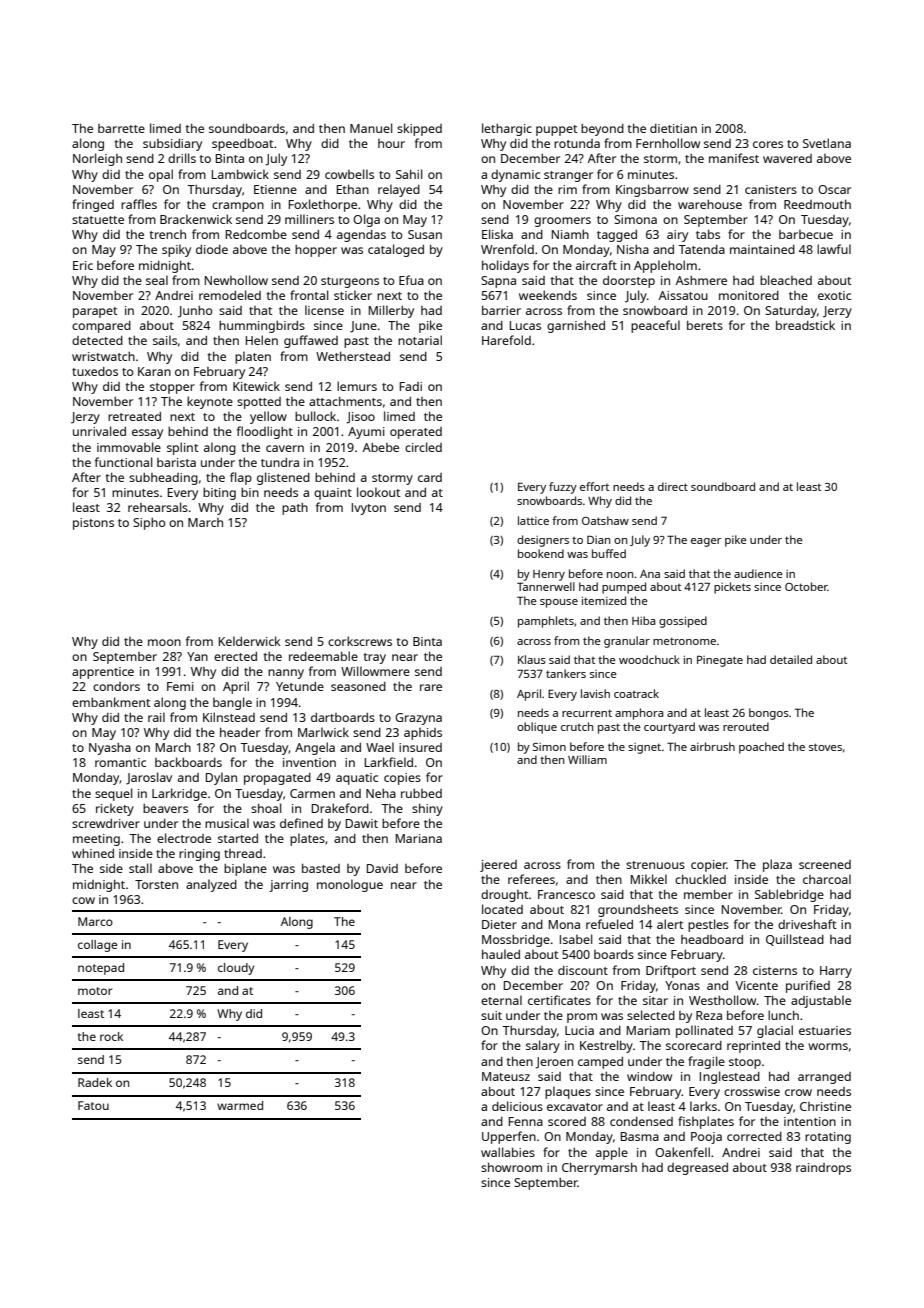 The width and height of the screenshot is (924, 1308). Describe the element at coordinates (673, 128) in the screenshot. I see `dietitian` at that location.
